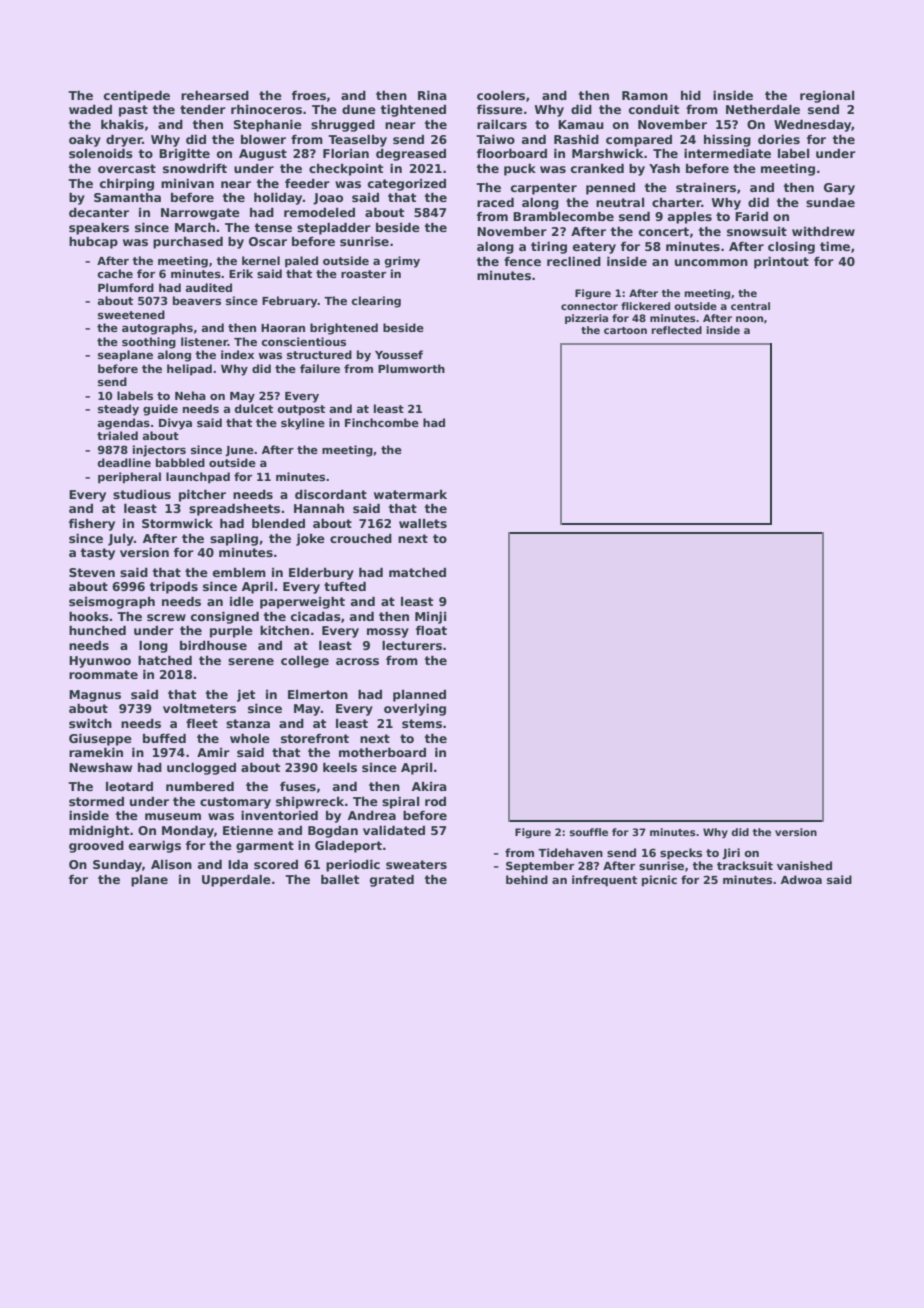  Describe the element at coordinates (749, 319) in the screenshot. I see `noon` at that location.
